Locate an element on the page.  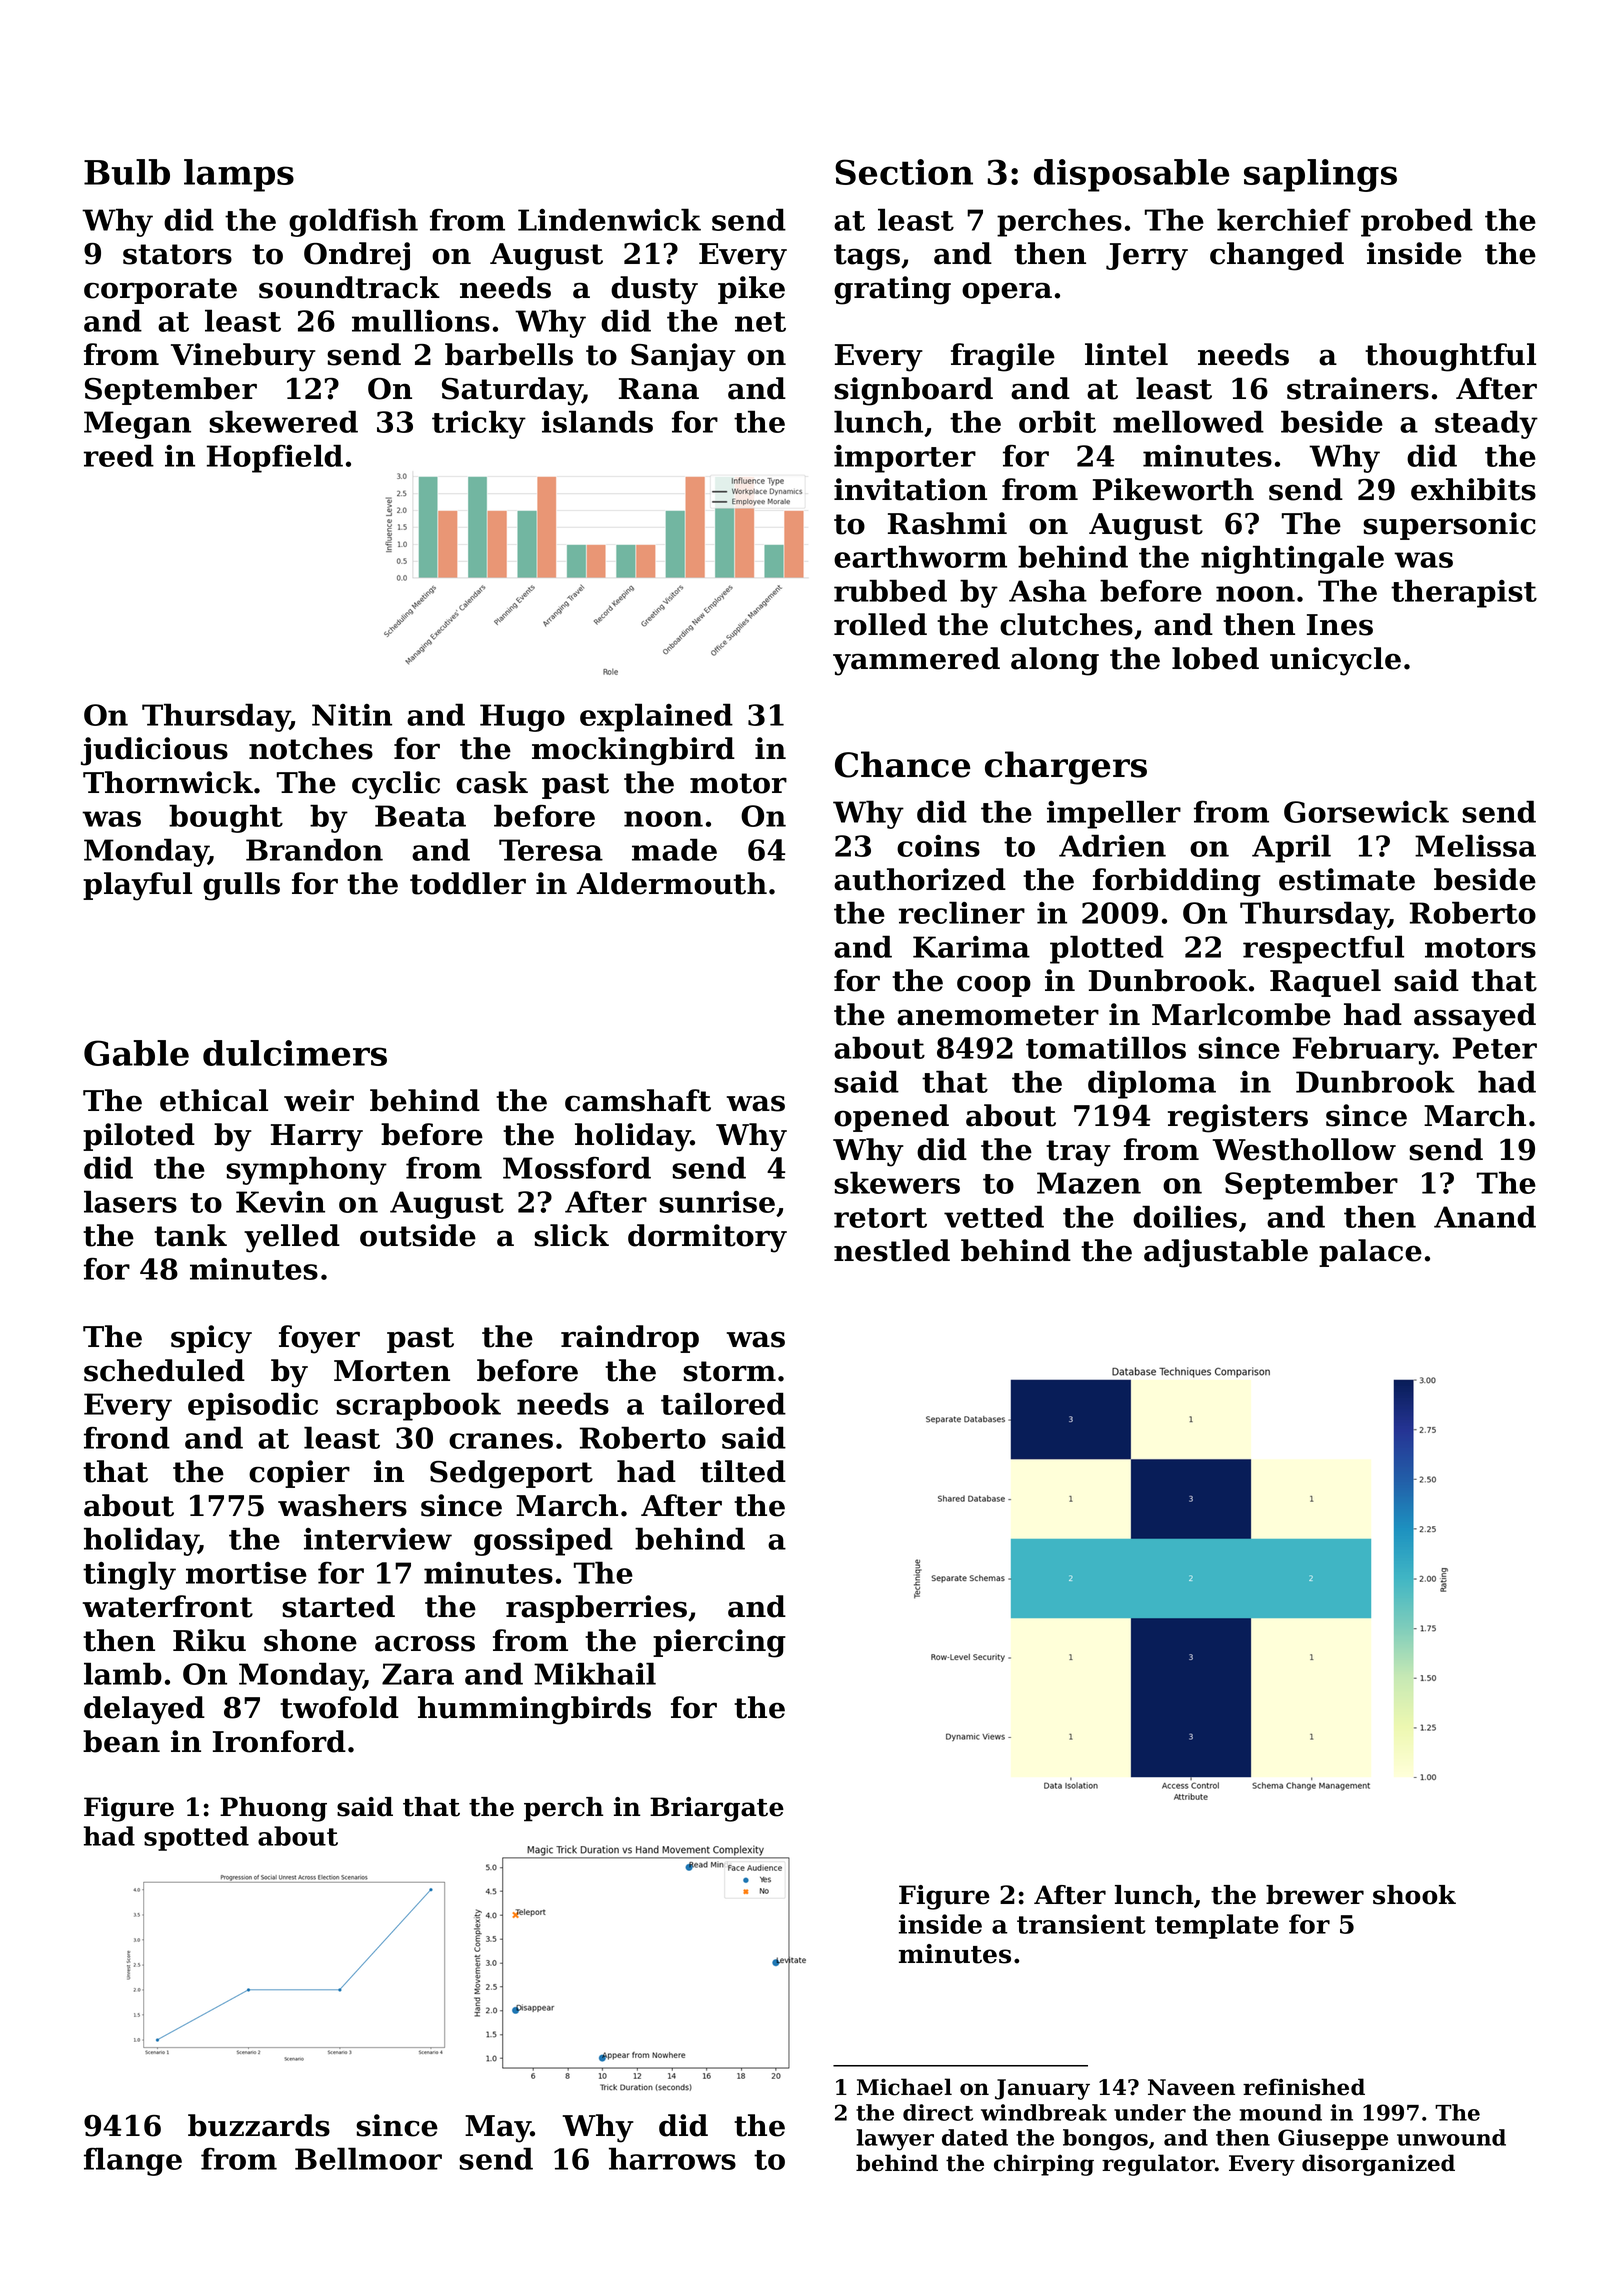
authorized is located at coordinates (920, 879).
